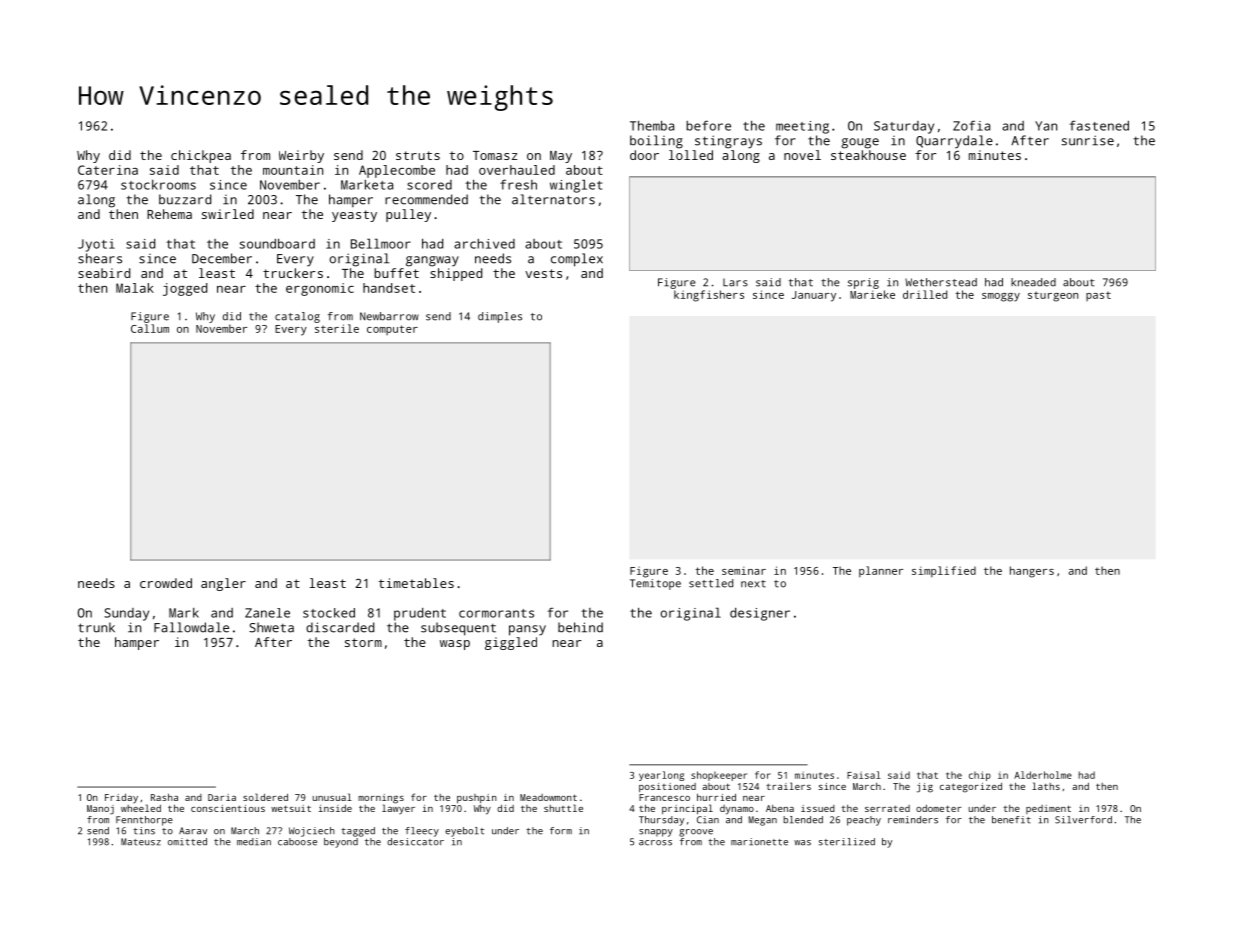 This page has width=1233, height=952. Describe the element at coordinates (223, 584) in the page. I see `angler` at that location.
